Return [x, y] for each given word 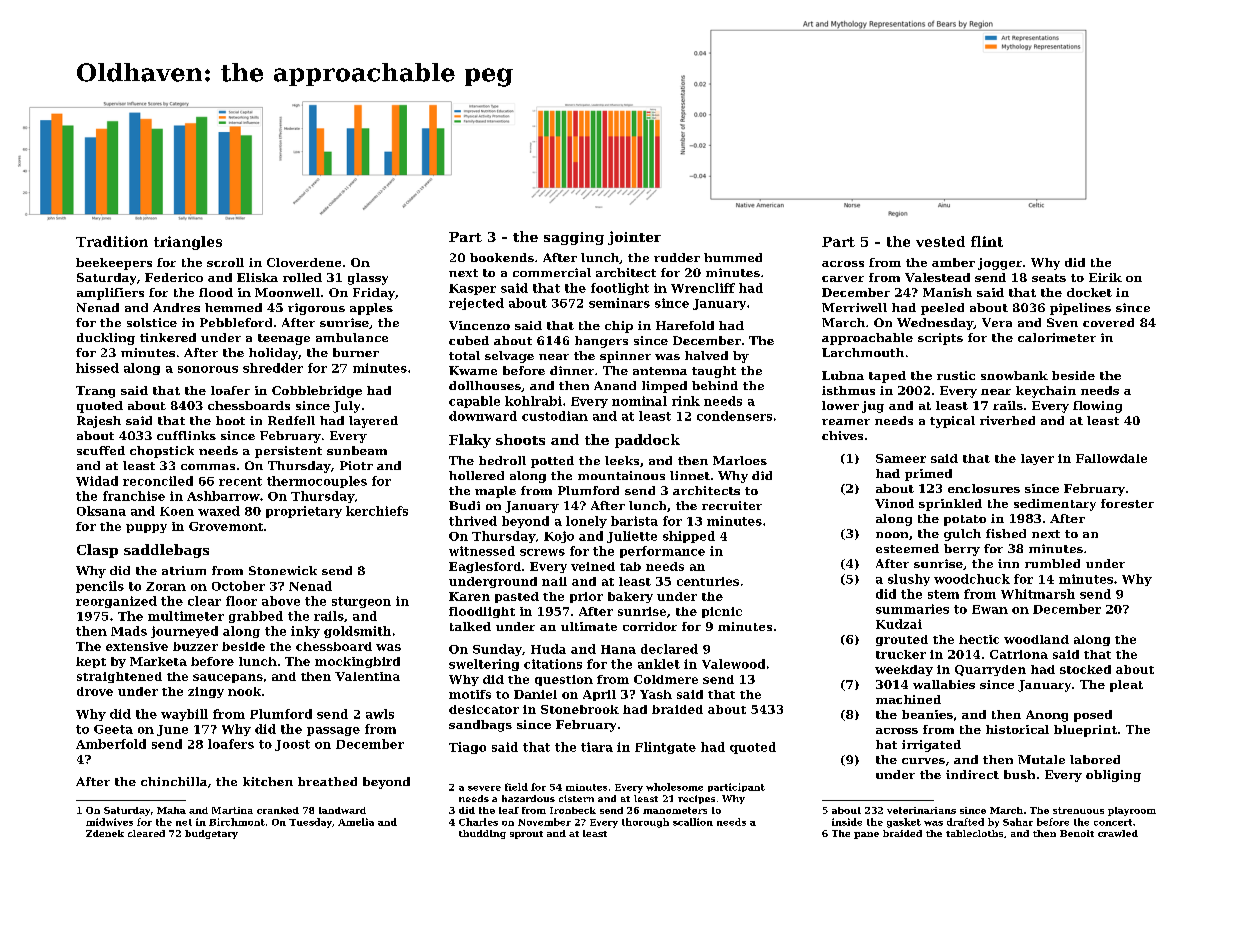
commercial [552, 272]
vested [940, 241]
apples [371, 309]
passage [333, 731]
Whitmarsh [1038, 594]
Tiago [467, 748]
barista [634, 521]
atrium [184, 570]
